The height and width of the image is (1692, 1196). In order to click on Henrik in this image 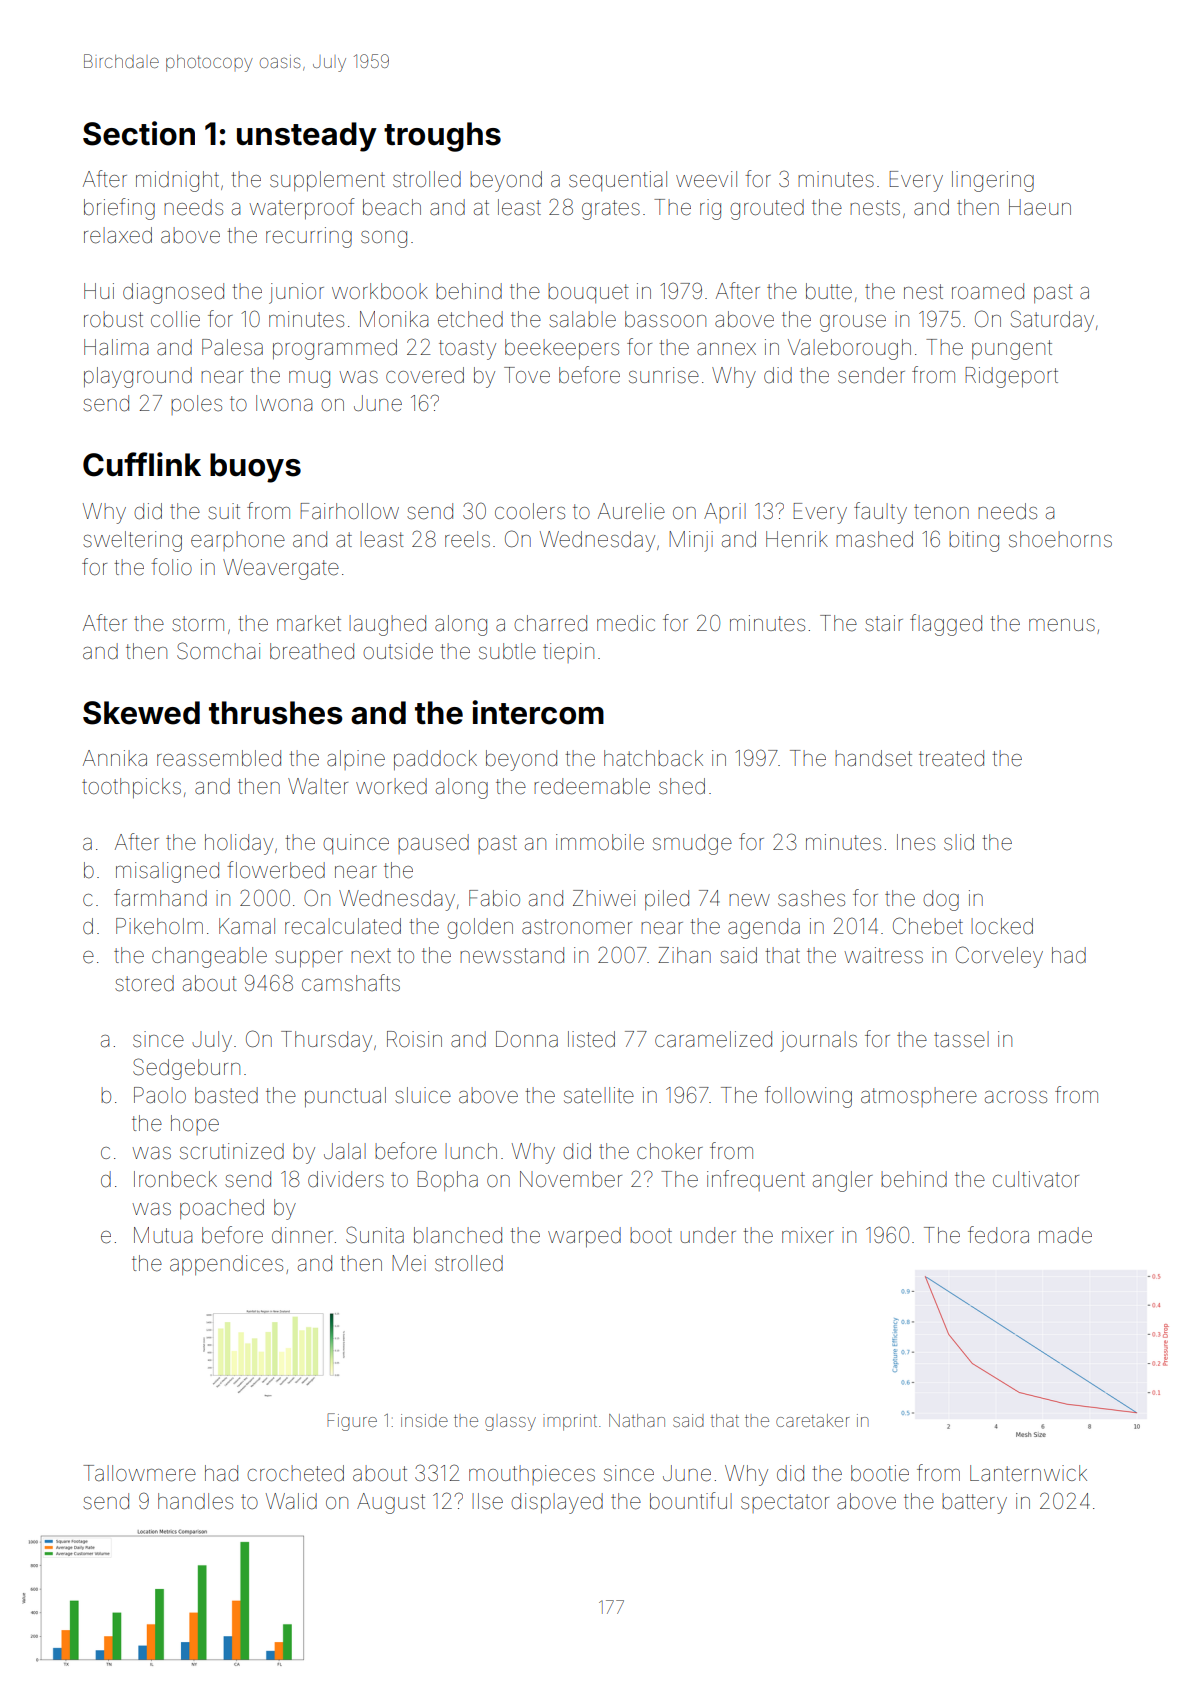, I will do `click(797, 539)`.
